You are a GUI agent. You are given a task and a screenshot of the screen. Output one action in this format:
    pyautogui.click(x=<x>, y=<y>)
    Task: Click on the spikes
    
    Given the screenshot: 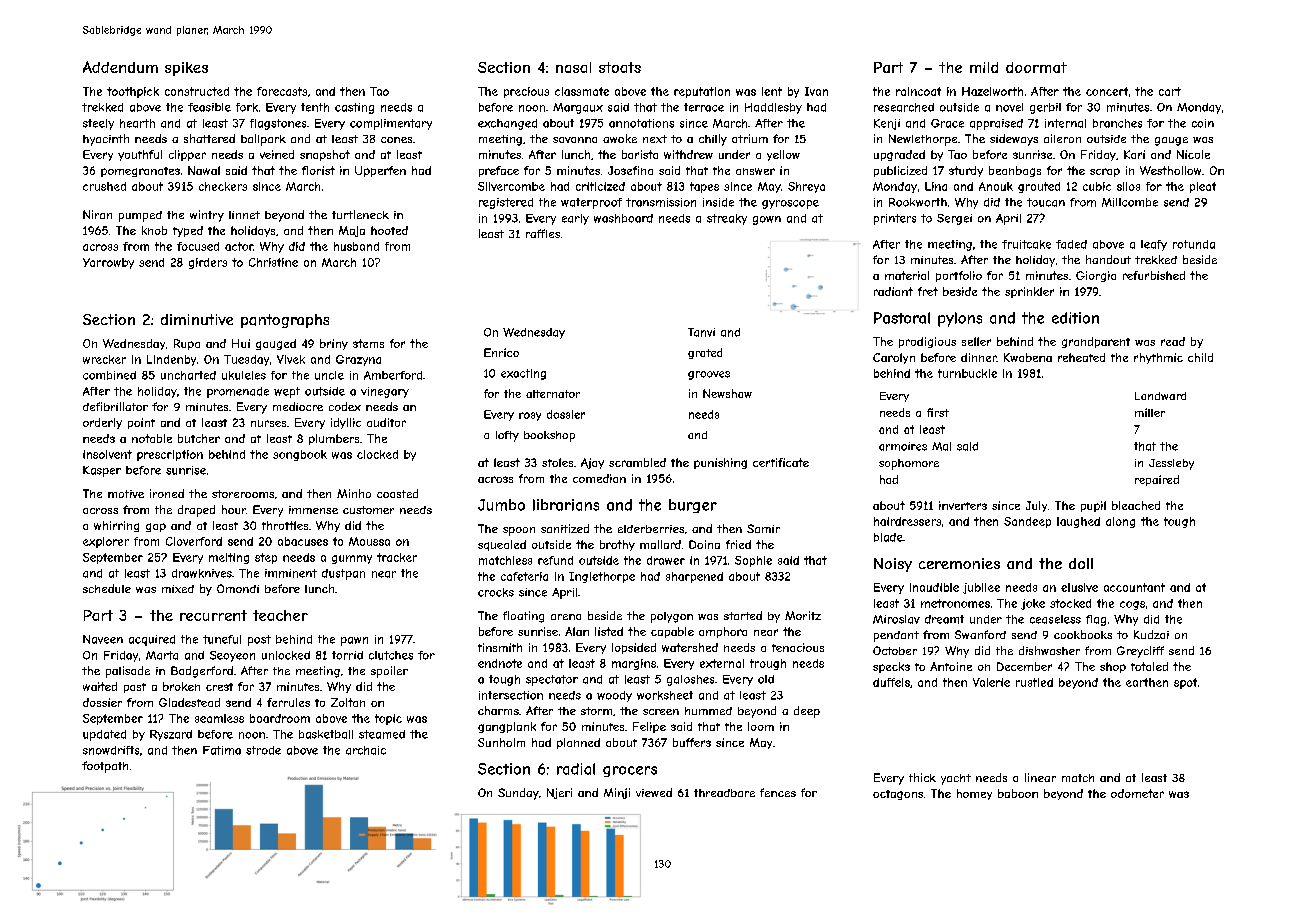 What is the action you would take?
    pyautogui.click(x=186, y=69)
